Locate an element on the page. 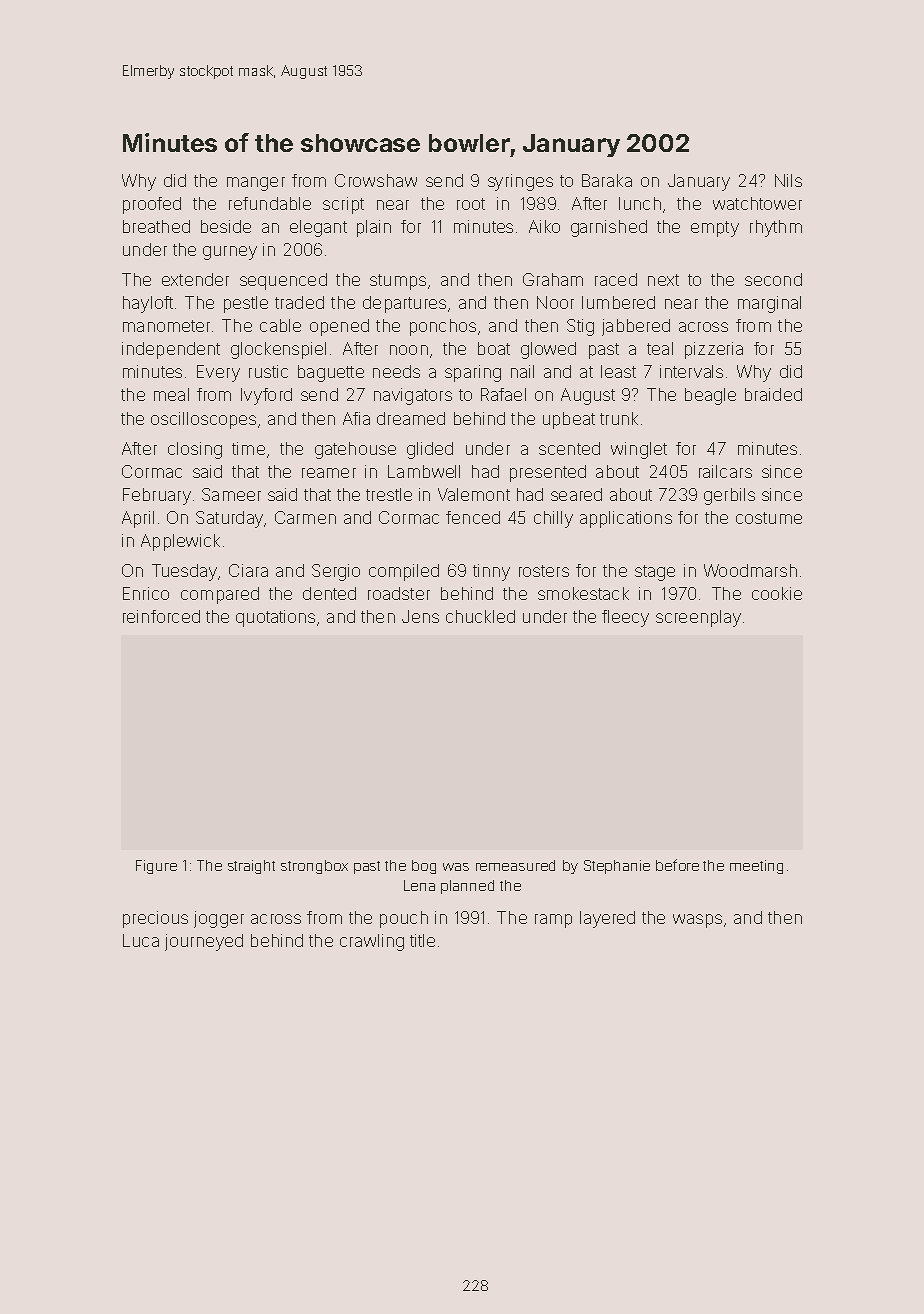  pouch is located at coordinates (404, 919).
